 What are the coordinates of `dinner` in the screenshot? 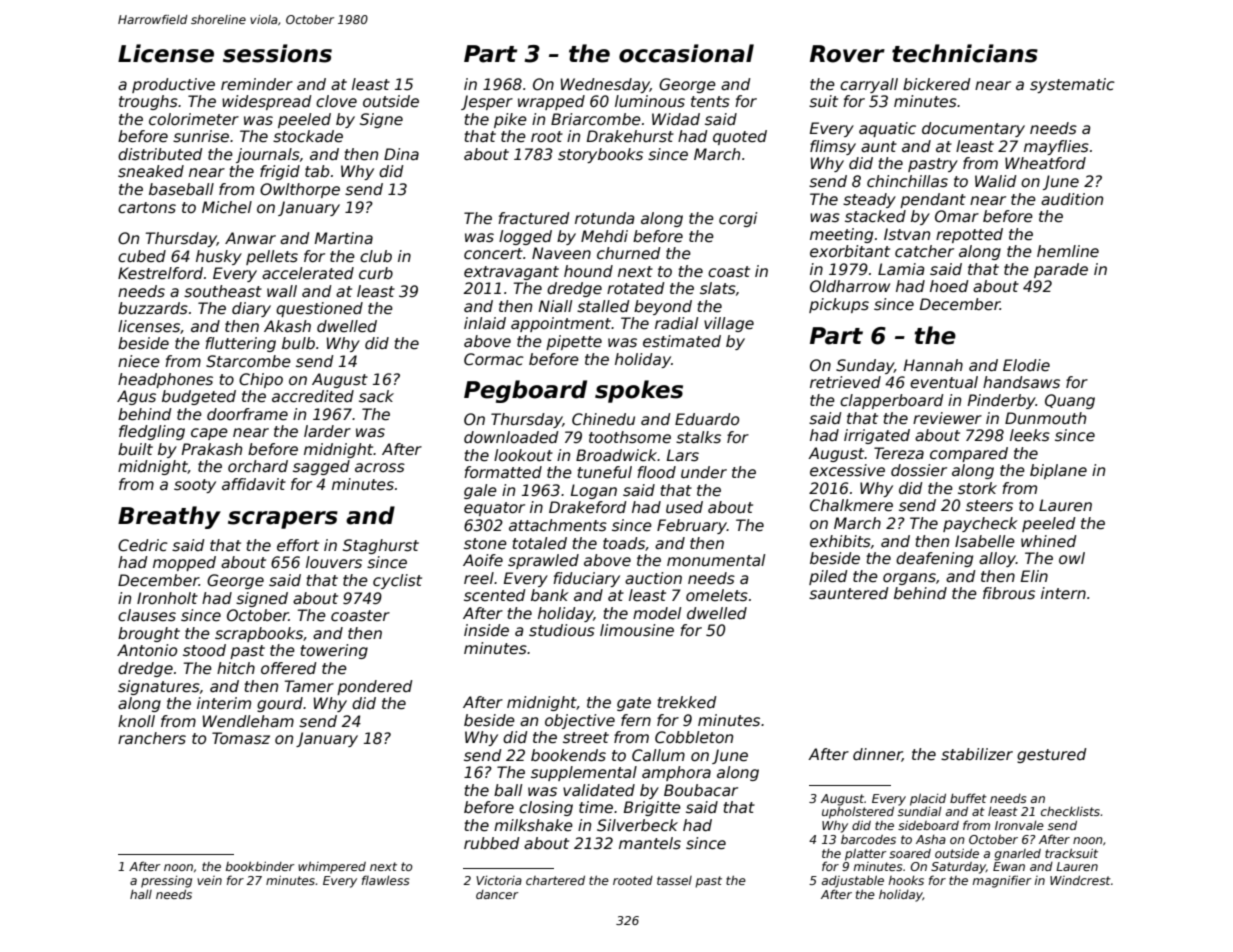 It's located at (877, 755).
